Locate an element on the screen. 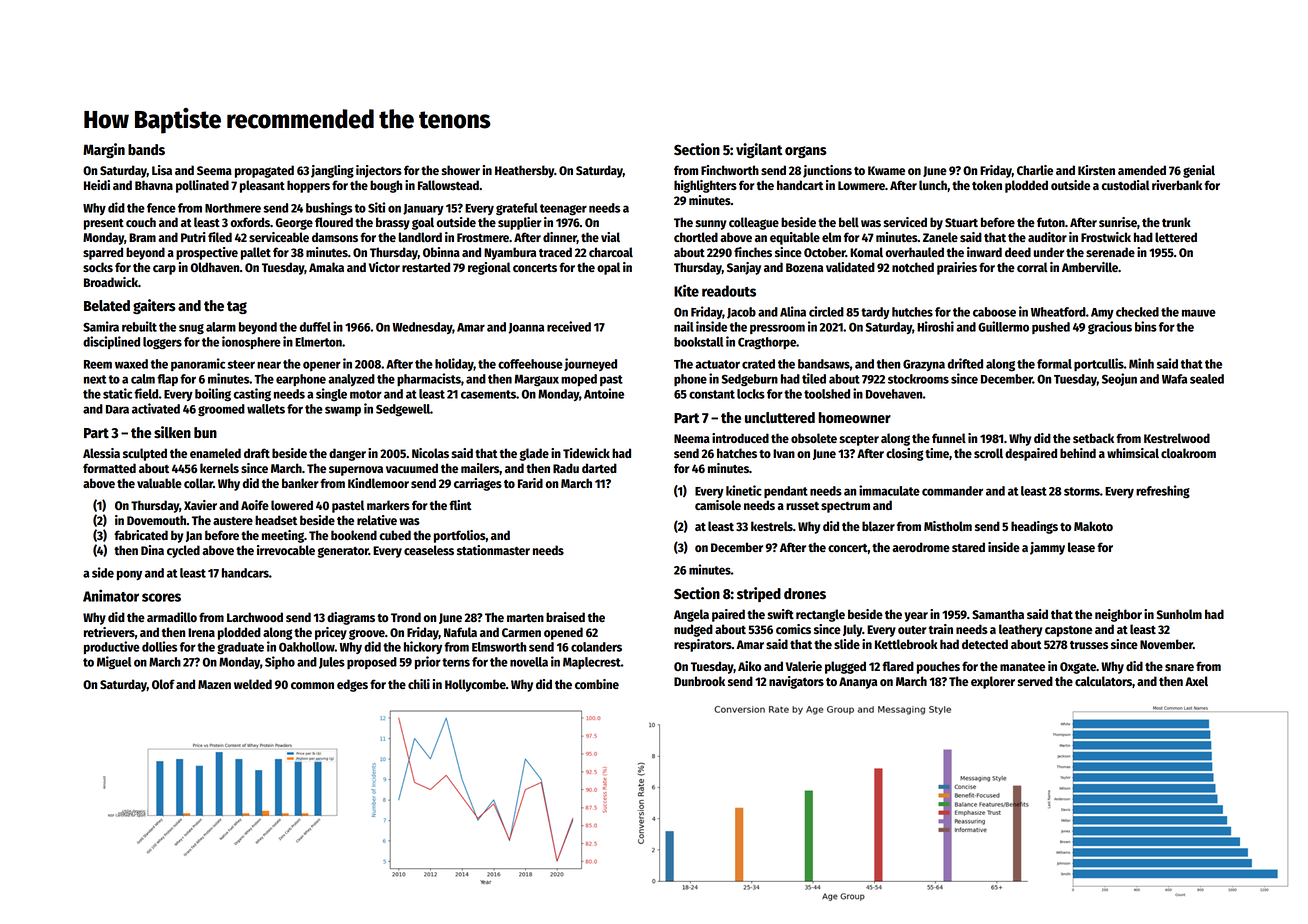 The image size is (1308, 924). Seojun is located at coordinates (1119, 379).
